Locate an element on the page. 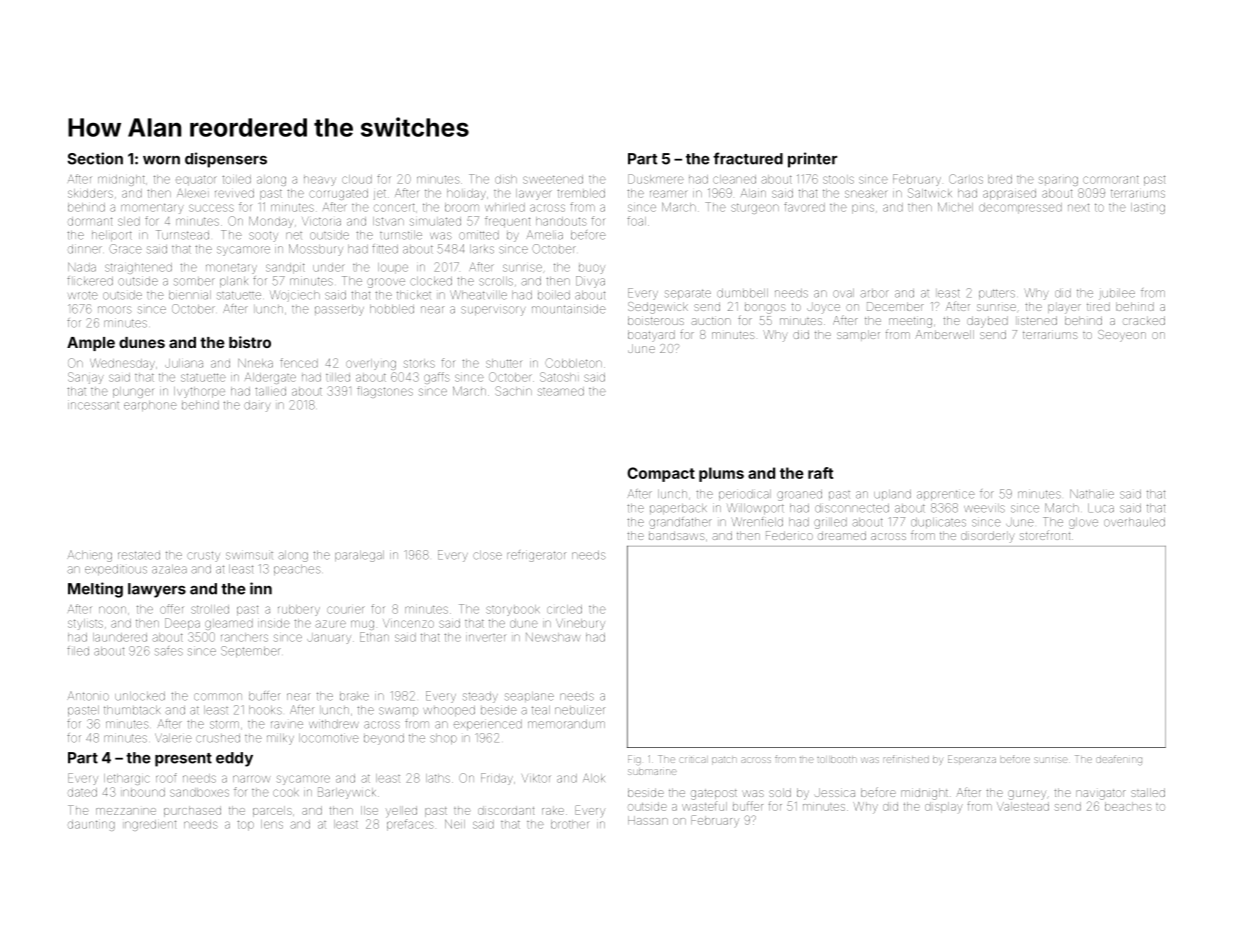 Image resolution: width=1233 pixels, height=952 pixels. Section is located at coordinates (95, 158).
